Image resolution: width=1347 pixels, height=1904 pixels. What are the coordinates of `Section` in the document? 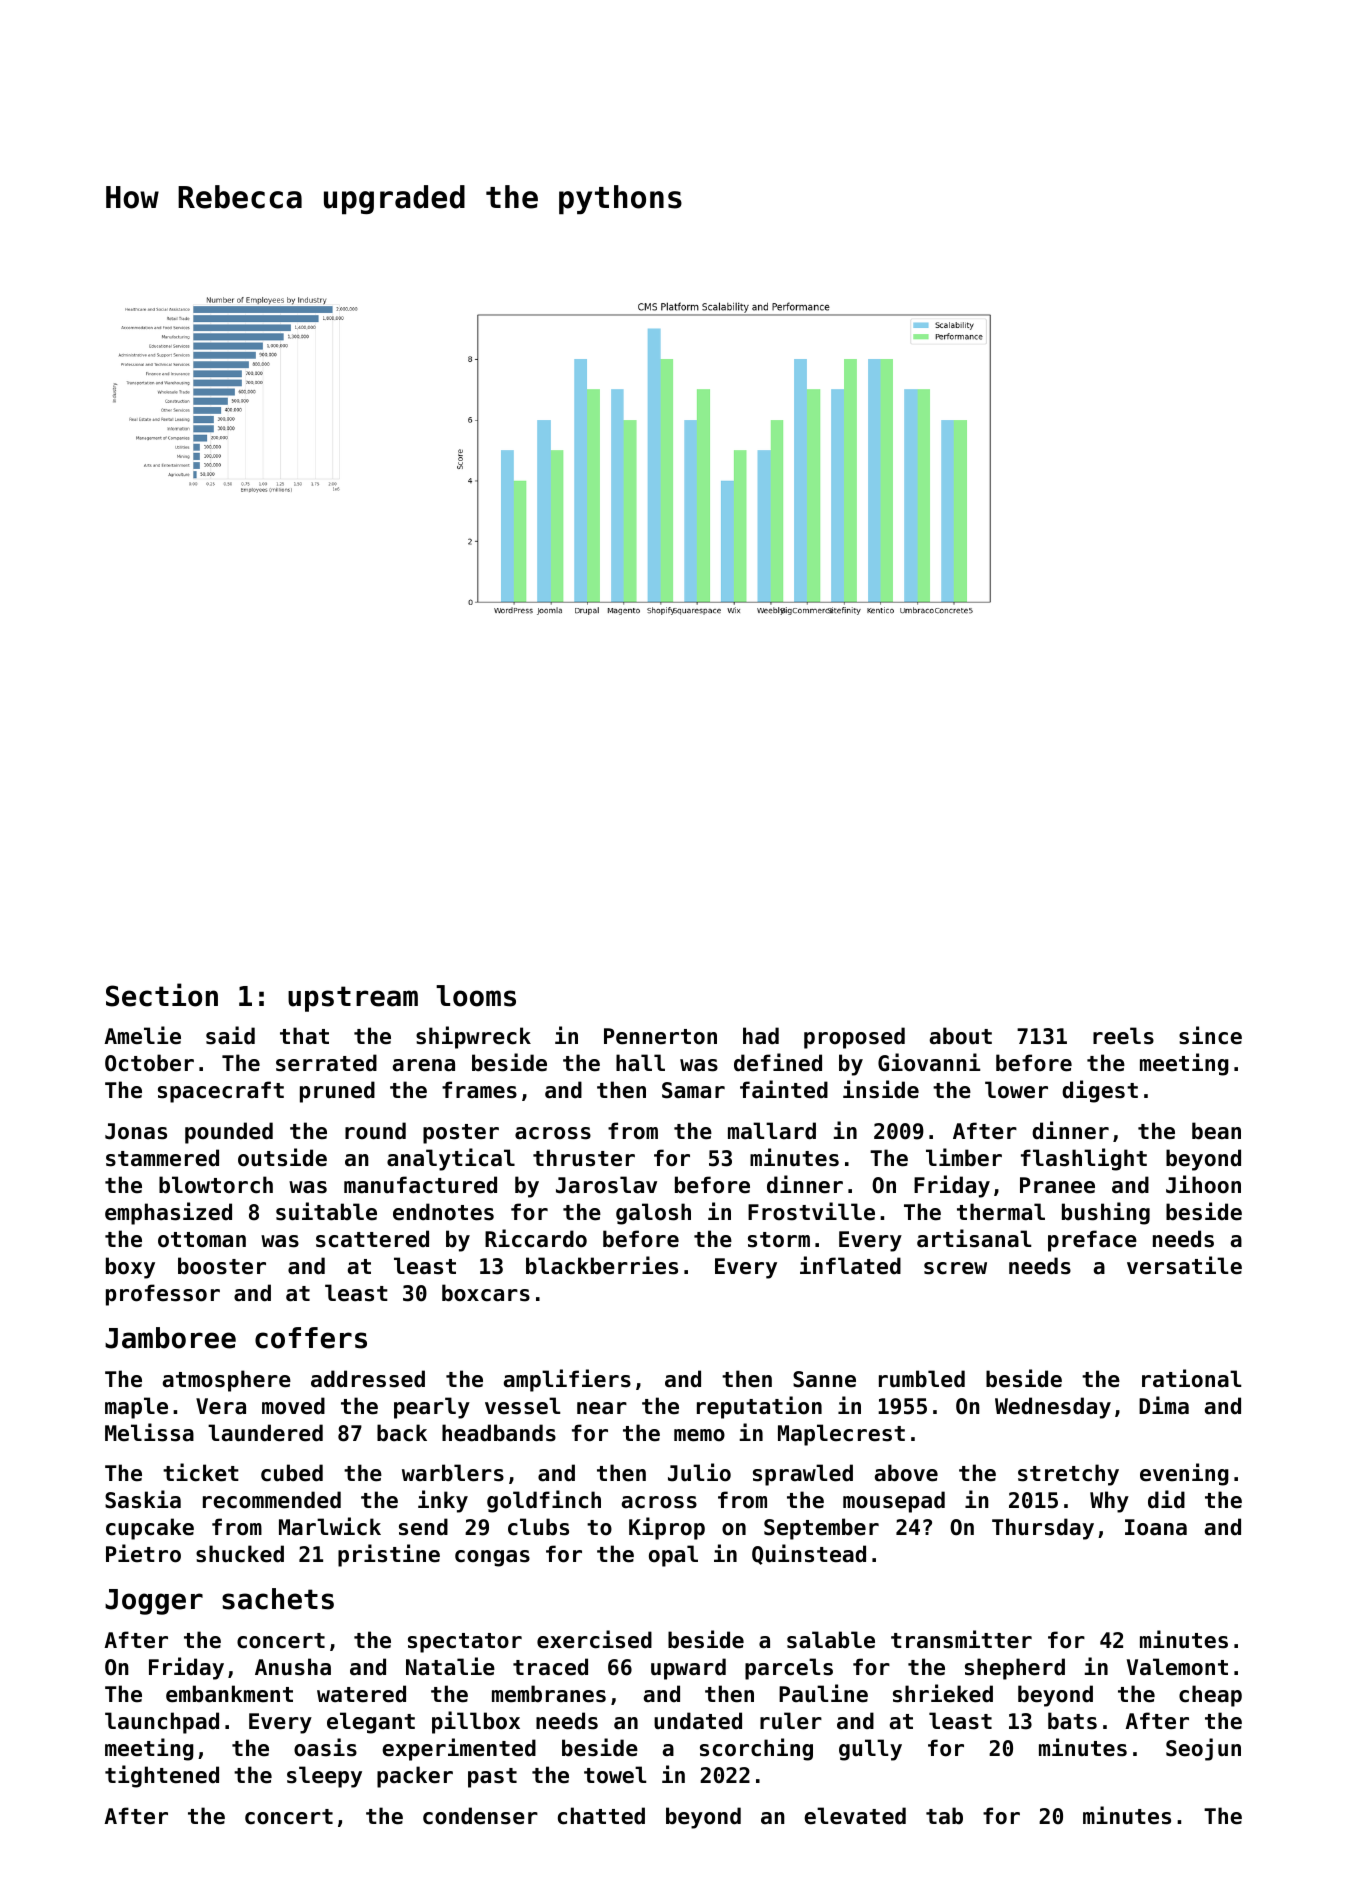 It's located at (162, 995).
